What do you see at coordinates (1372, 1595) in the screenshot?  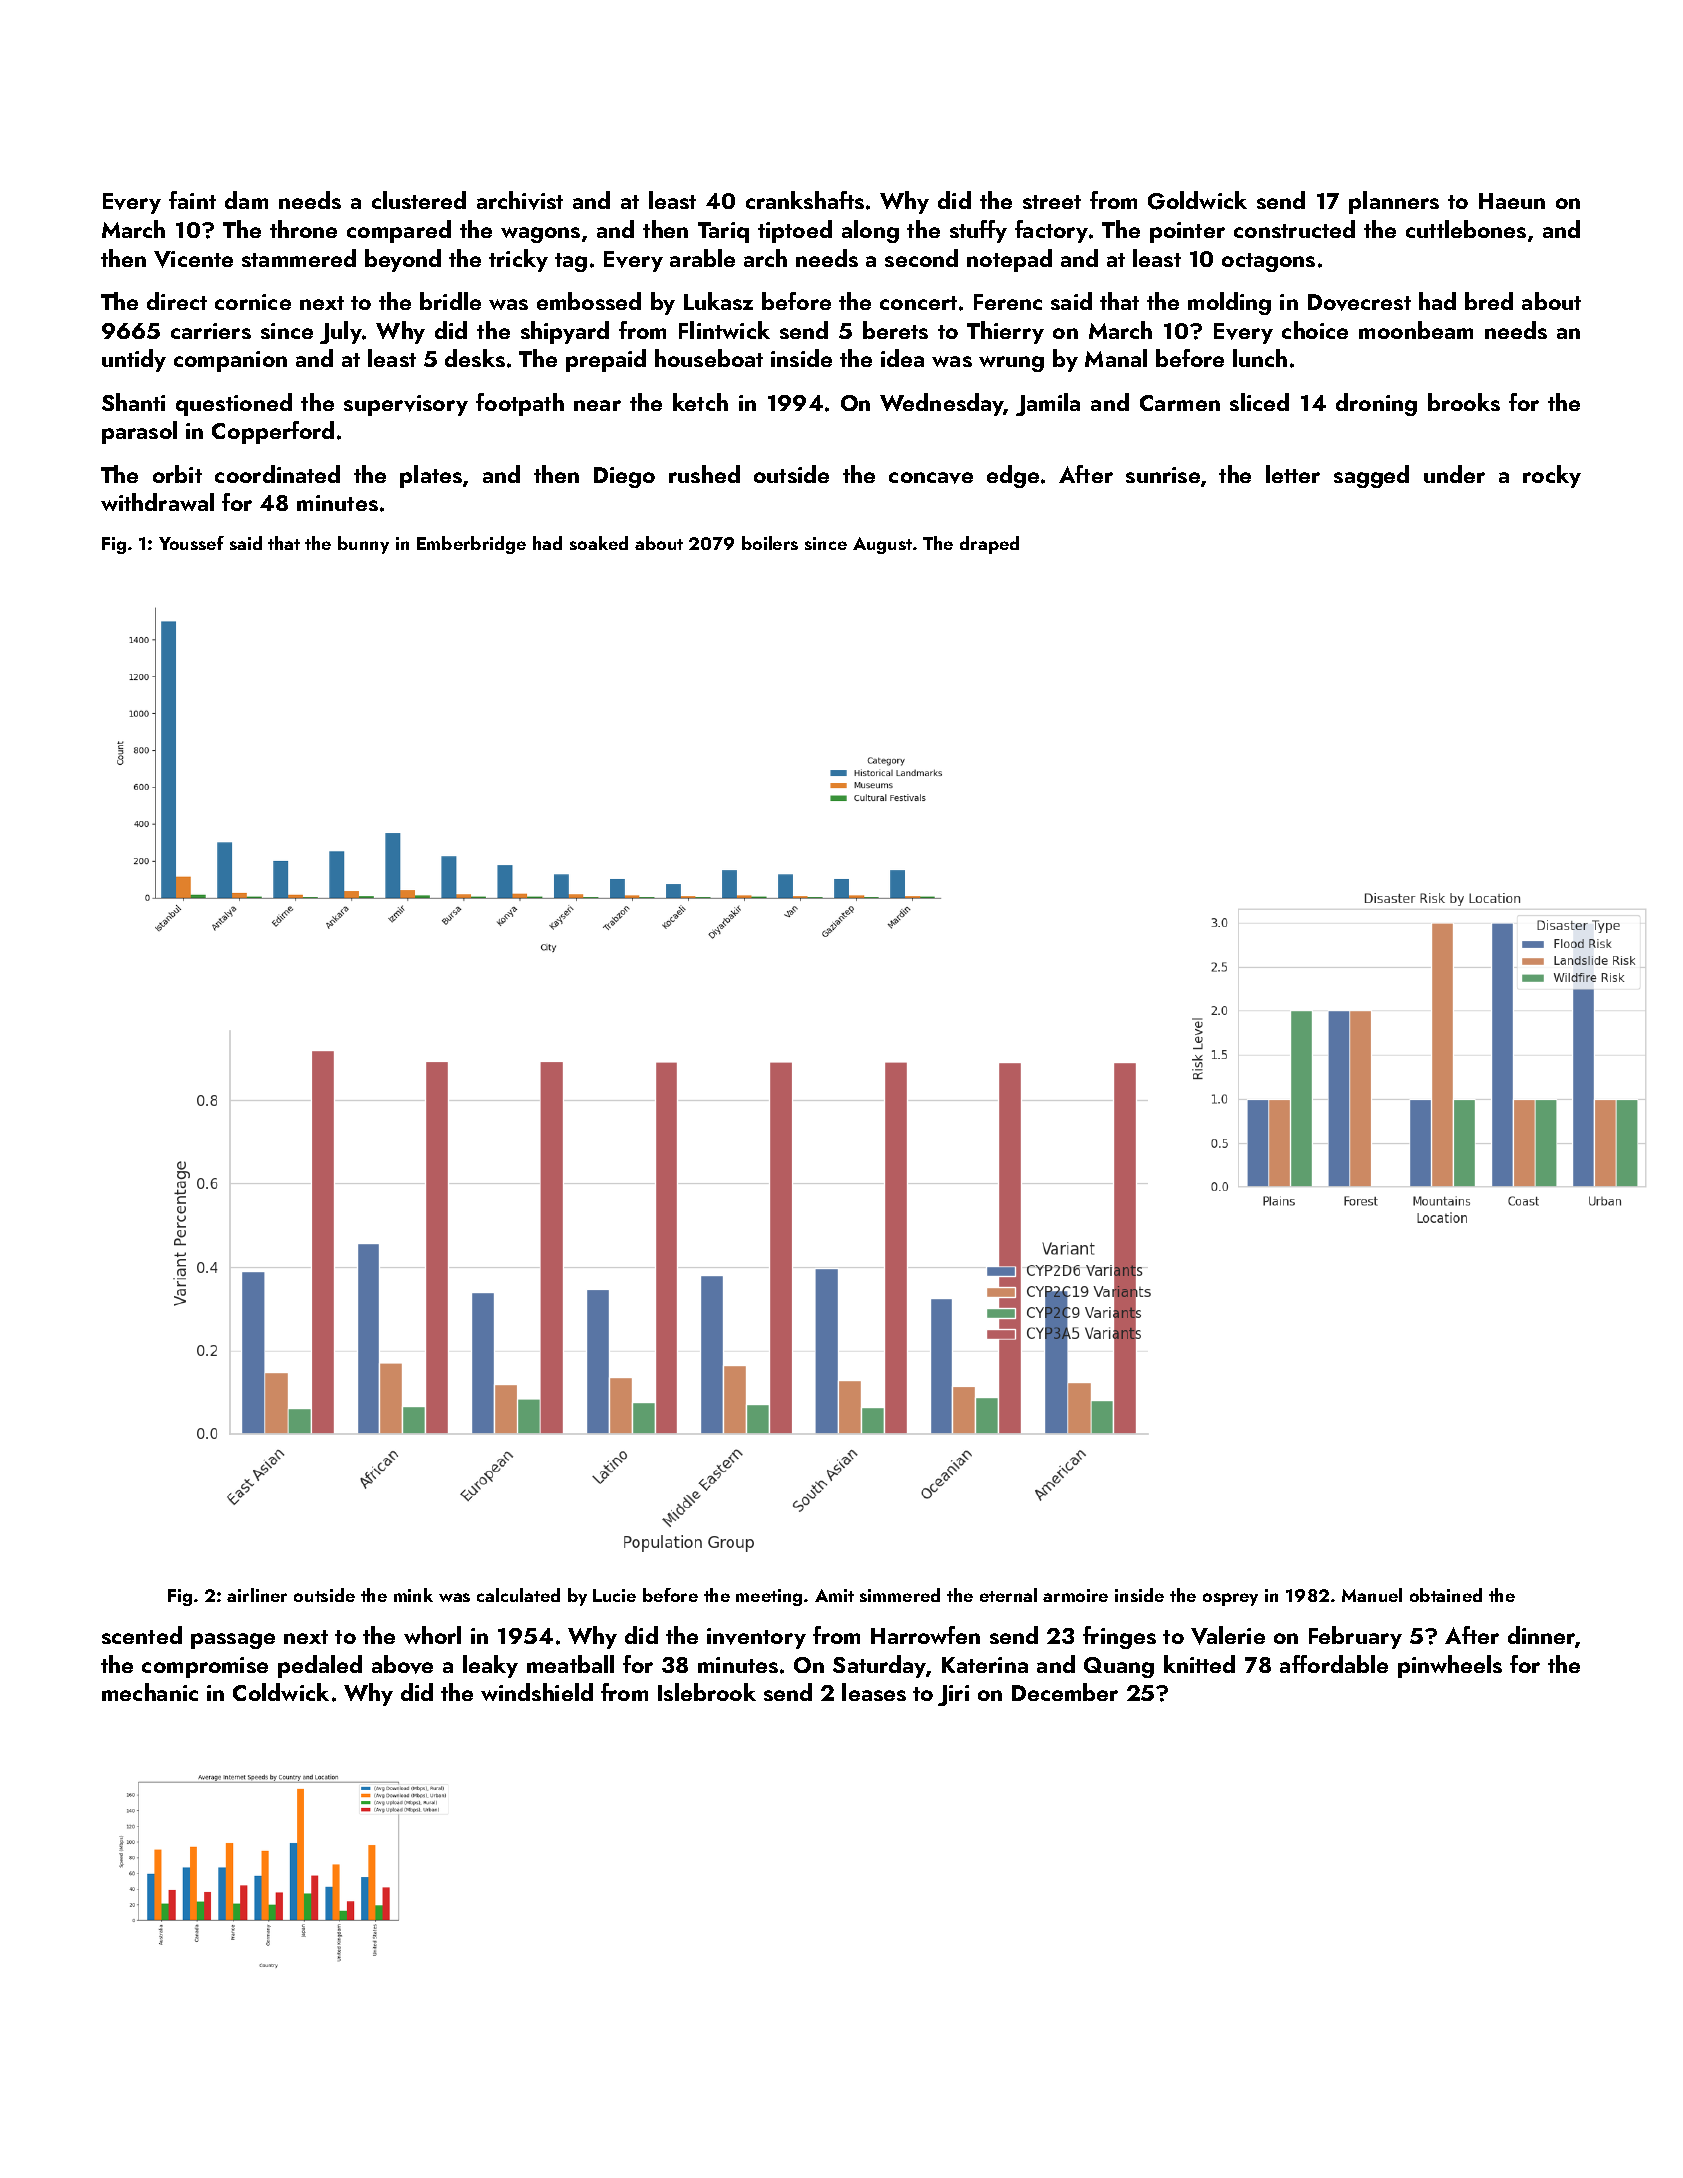 I see `Manuel` at bounding box center [1372, 1595].
